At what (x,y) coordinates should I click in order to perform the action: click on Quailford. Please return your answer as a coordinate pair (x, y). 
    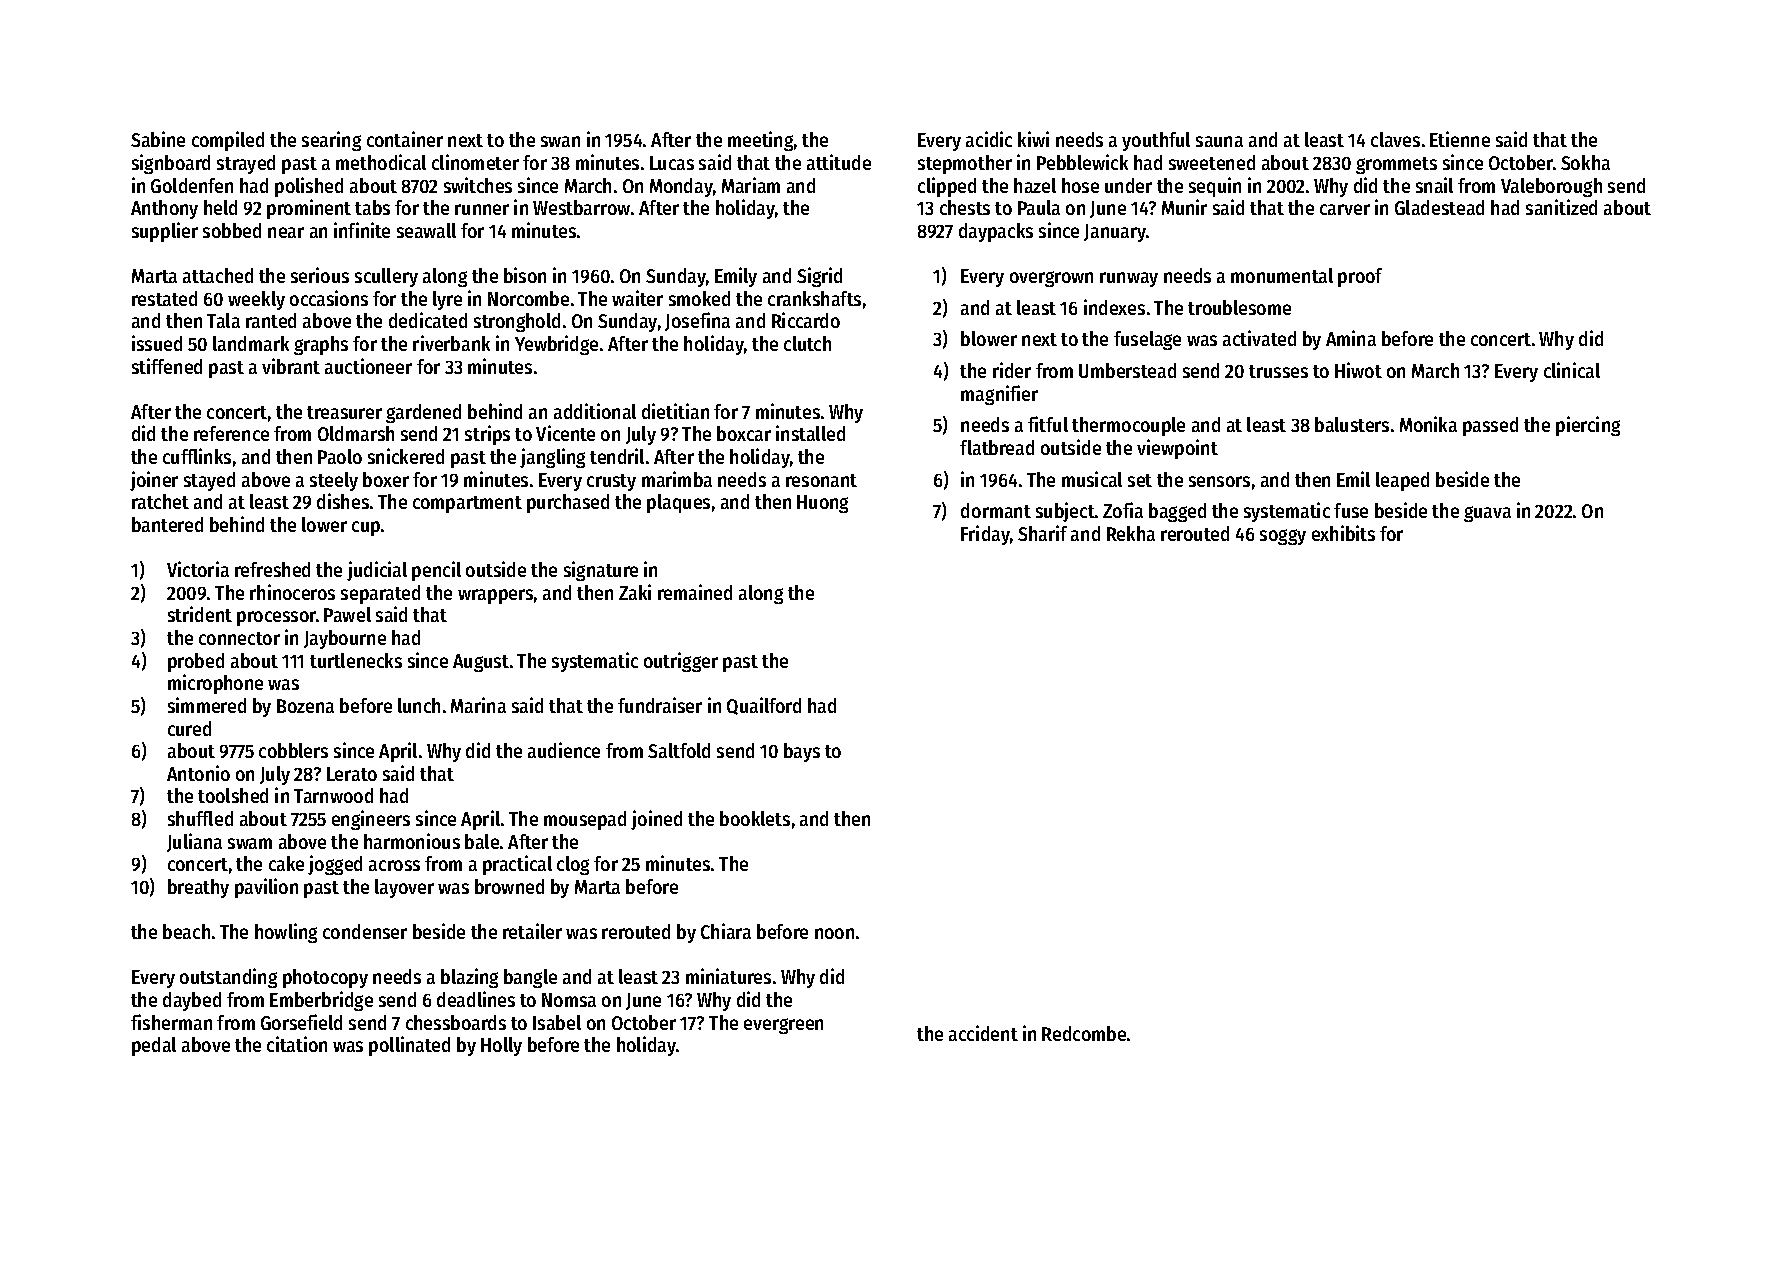
    Looking at the image, I should click on (764, 706).
